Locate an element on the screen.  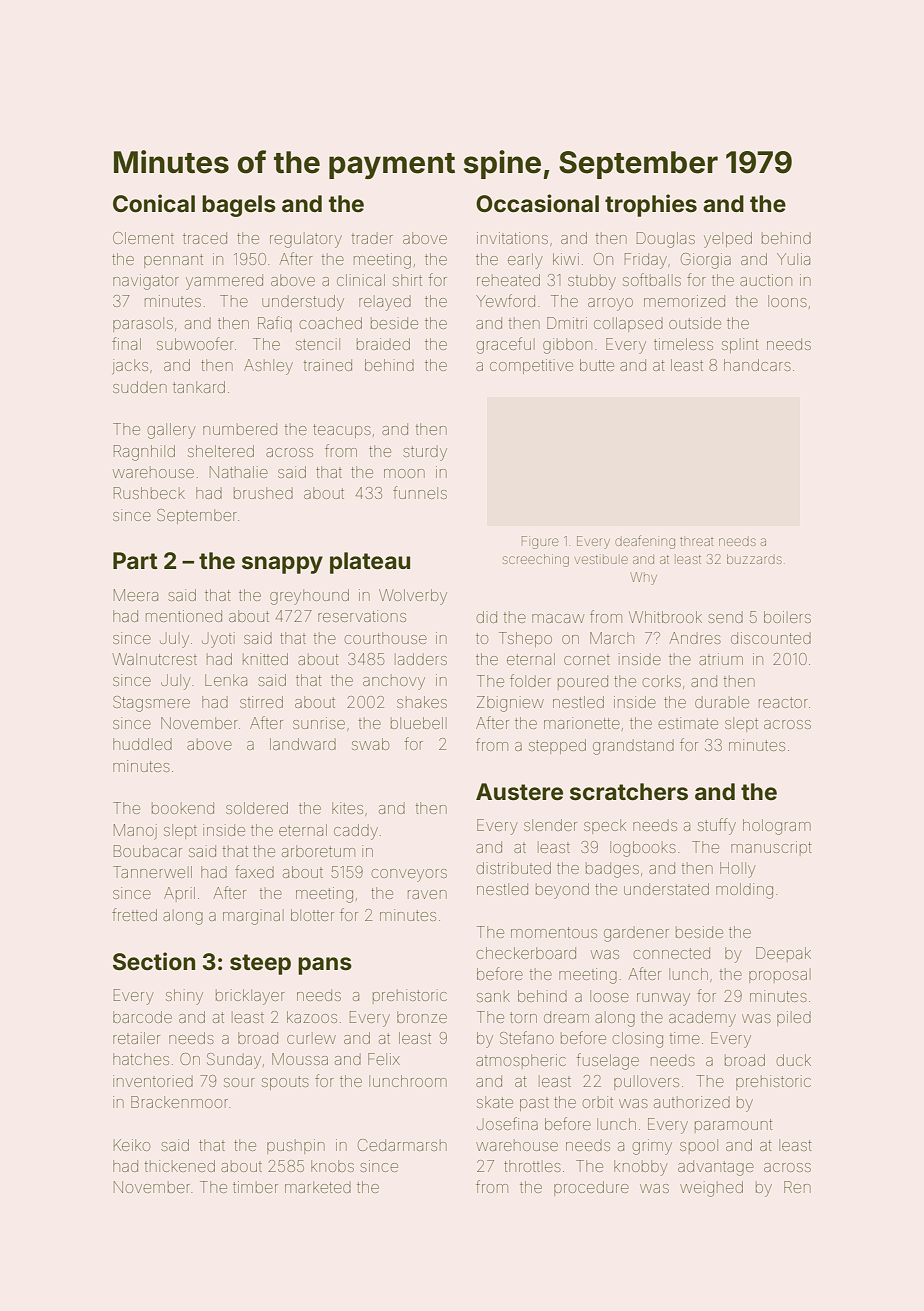
Giorgia is located at coordinates (706, 261).
